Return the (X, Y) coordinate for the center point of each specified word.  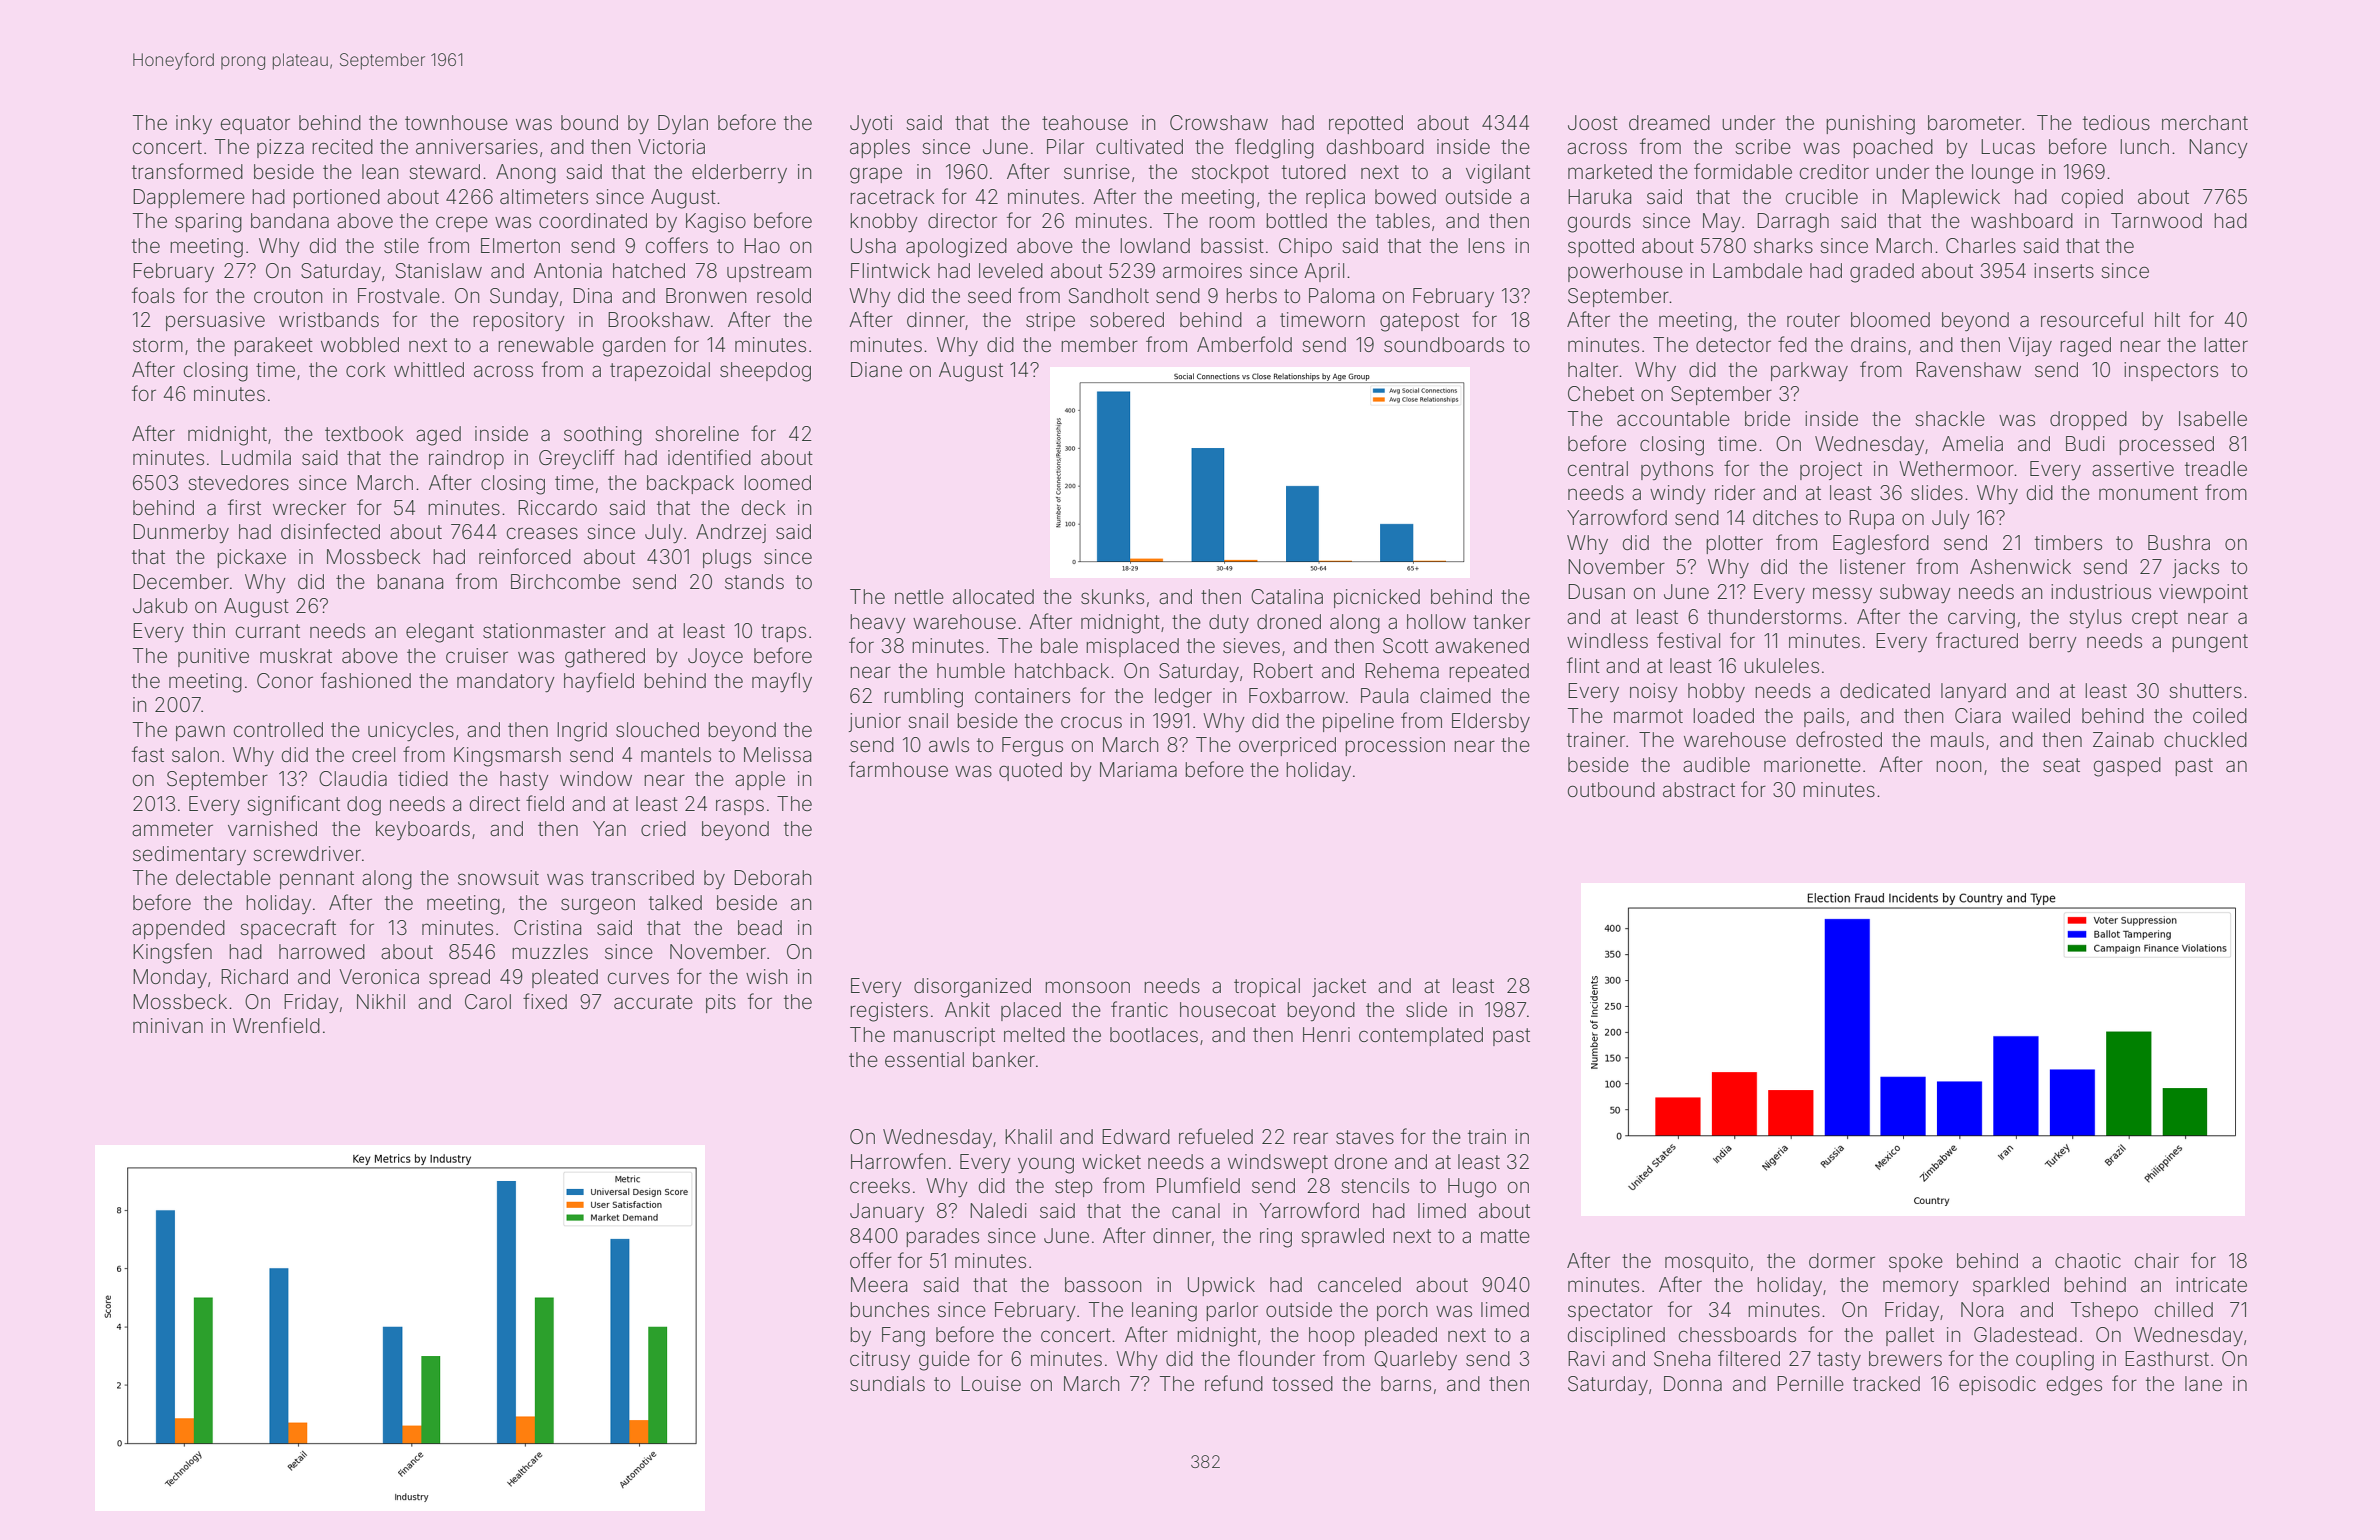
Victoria (671, 146)
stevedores (238, 482)
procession (1395, 746)
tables (1403, 220)
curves (638, 978)
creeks (880, 1185)
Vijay (2030, 346)
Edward (1136, 1136)
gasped (2127, 767)
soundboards (1444, 344)
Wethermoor (1956, 468)
